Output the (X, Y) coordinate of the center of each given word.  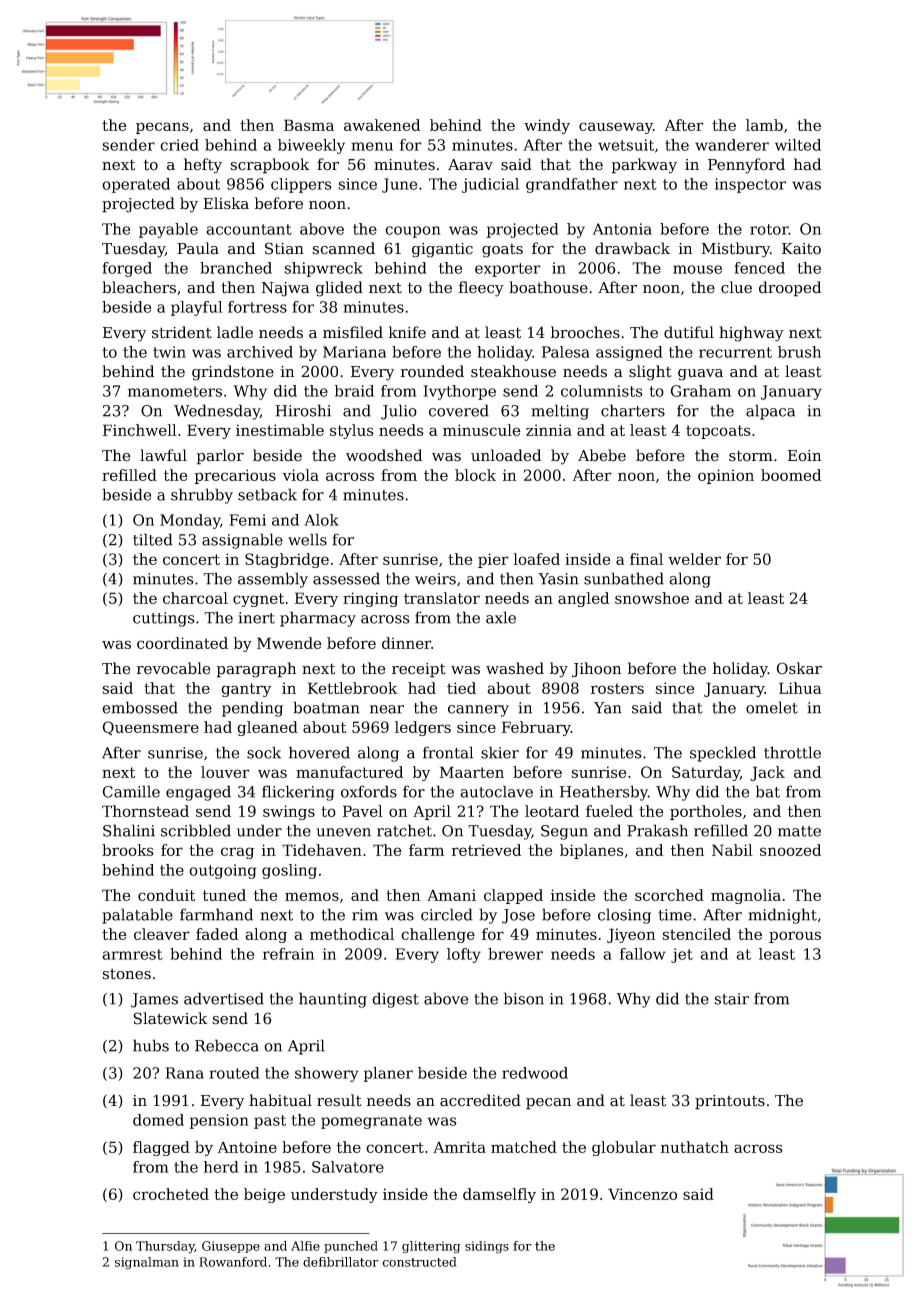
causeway (616, 128)
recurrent (735, 352)
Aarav (470, 165)
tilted (153, 539)
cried (179, 145)
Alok (321, 520)
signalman (147, 1263)
